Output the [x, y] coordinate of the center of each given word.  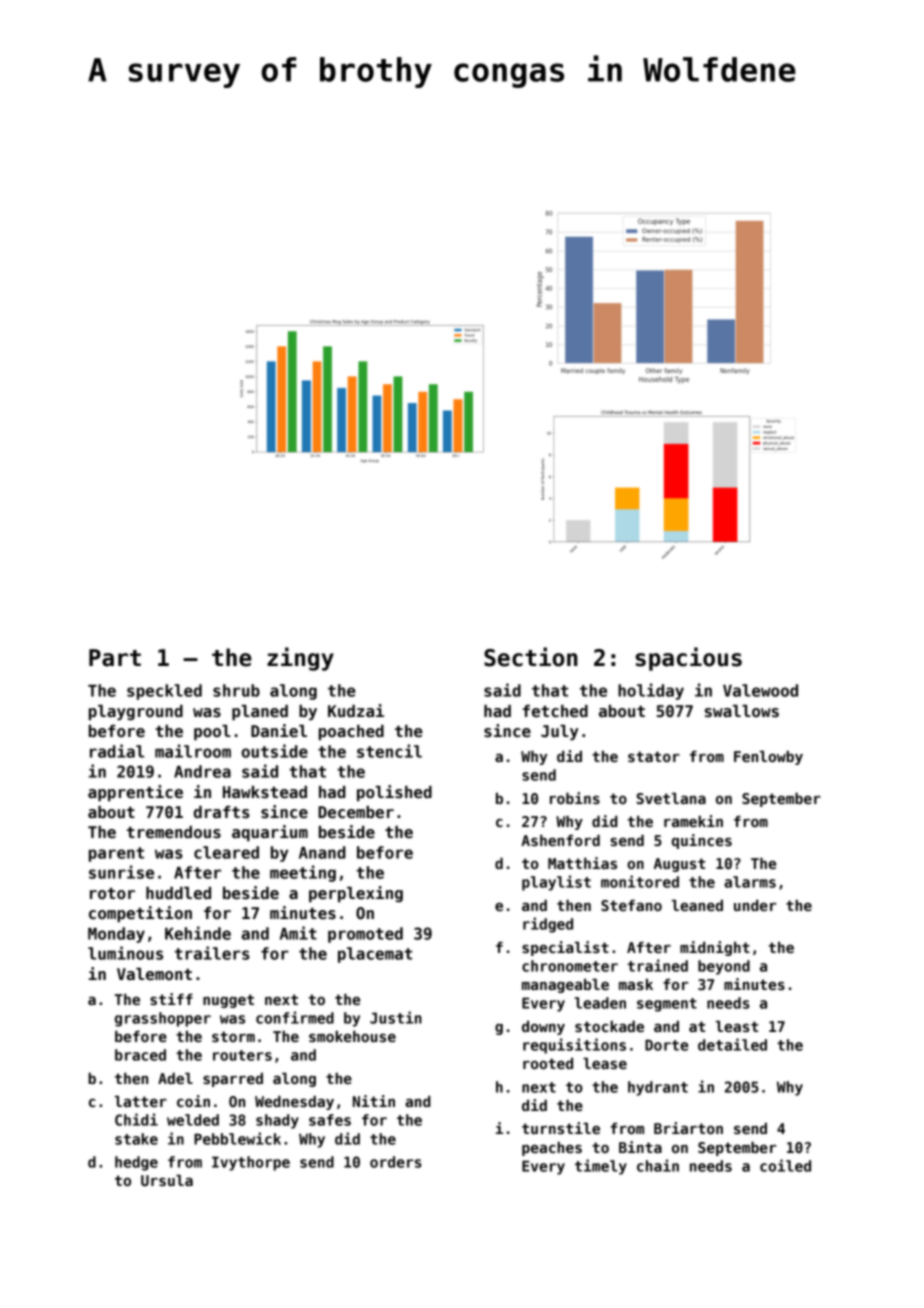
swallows [742, 711]
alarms [750, 882]
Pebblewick [237, 1138]
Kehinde [198, 933]
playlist [556, 883]
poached [351, 733]
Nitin [374, 1101]
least [737, 1026]
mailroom [193, 751]
